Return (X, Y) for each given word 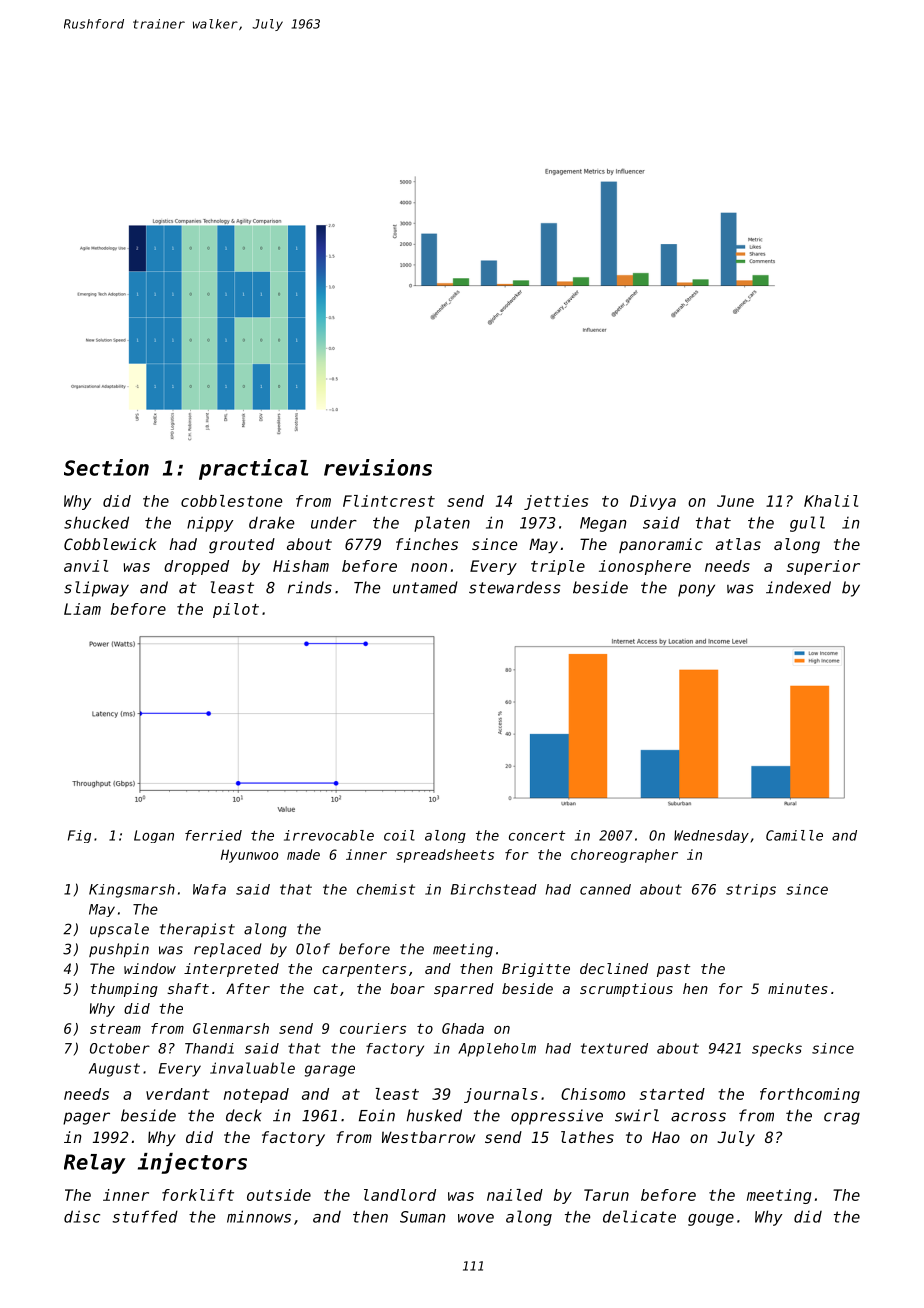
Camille (794, 835)
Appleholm (497, 1050)
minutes (798, 988)
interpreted (231, 970)
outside (279, 1195)
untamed (425, 587)
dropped (196, 567)
